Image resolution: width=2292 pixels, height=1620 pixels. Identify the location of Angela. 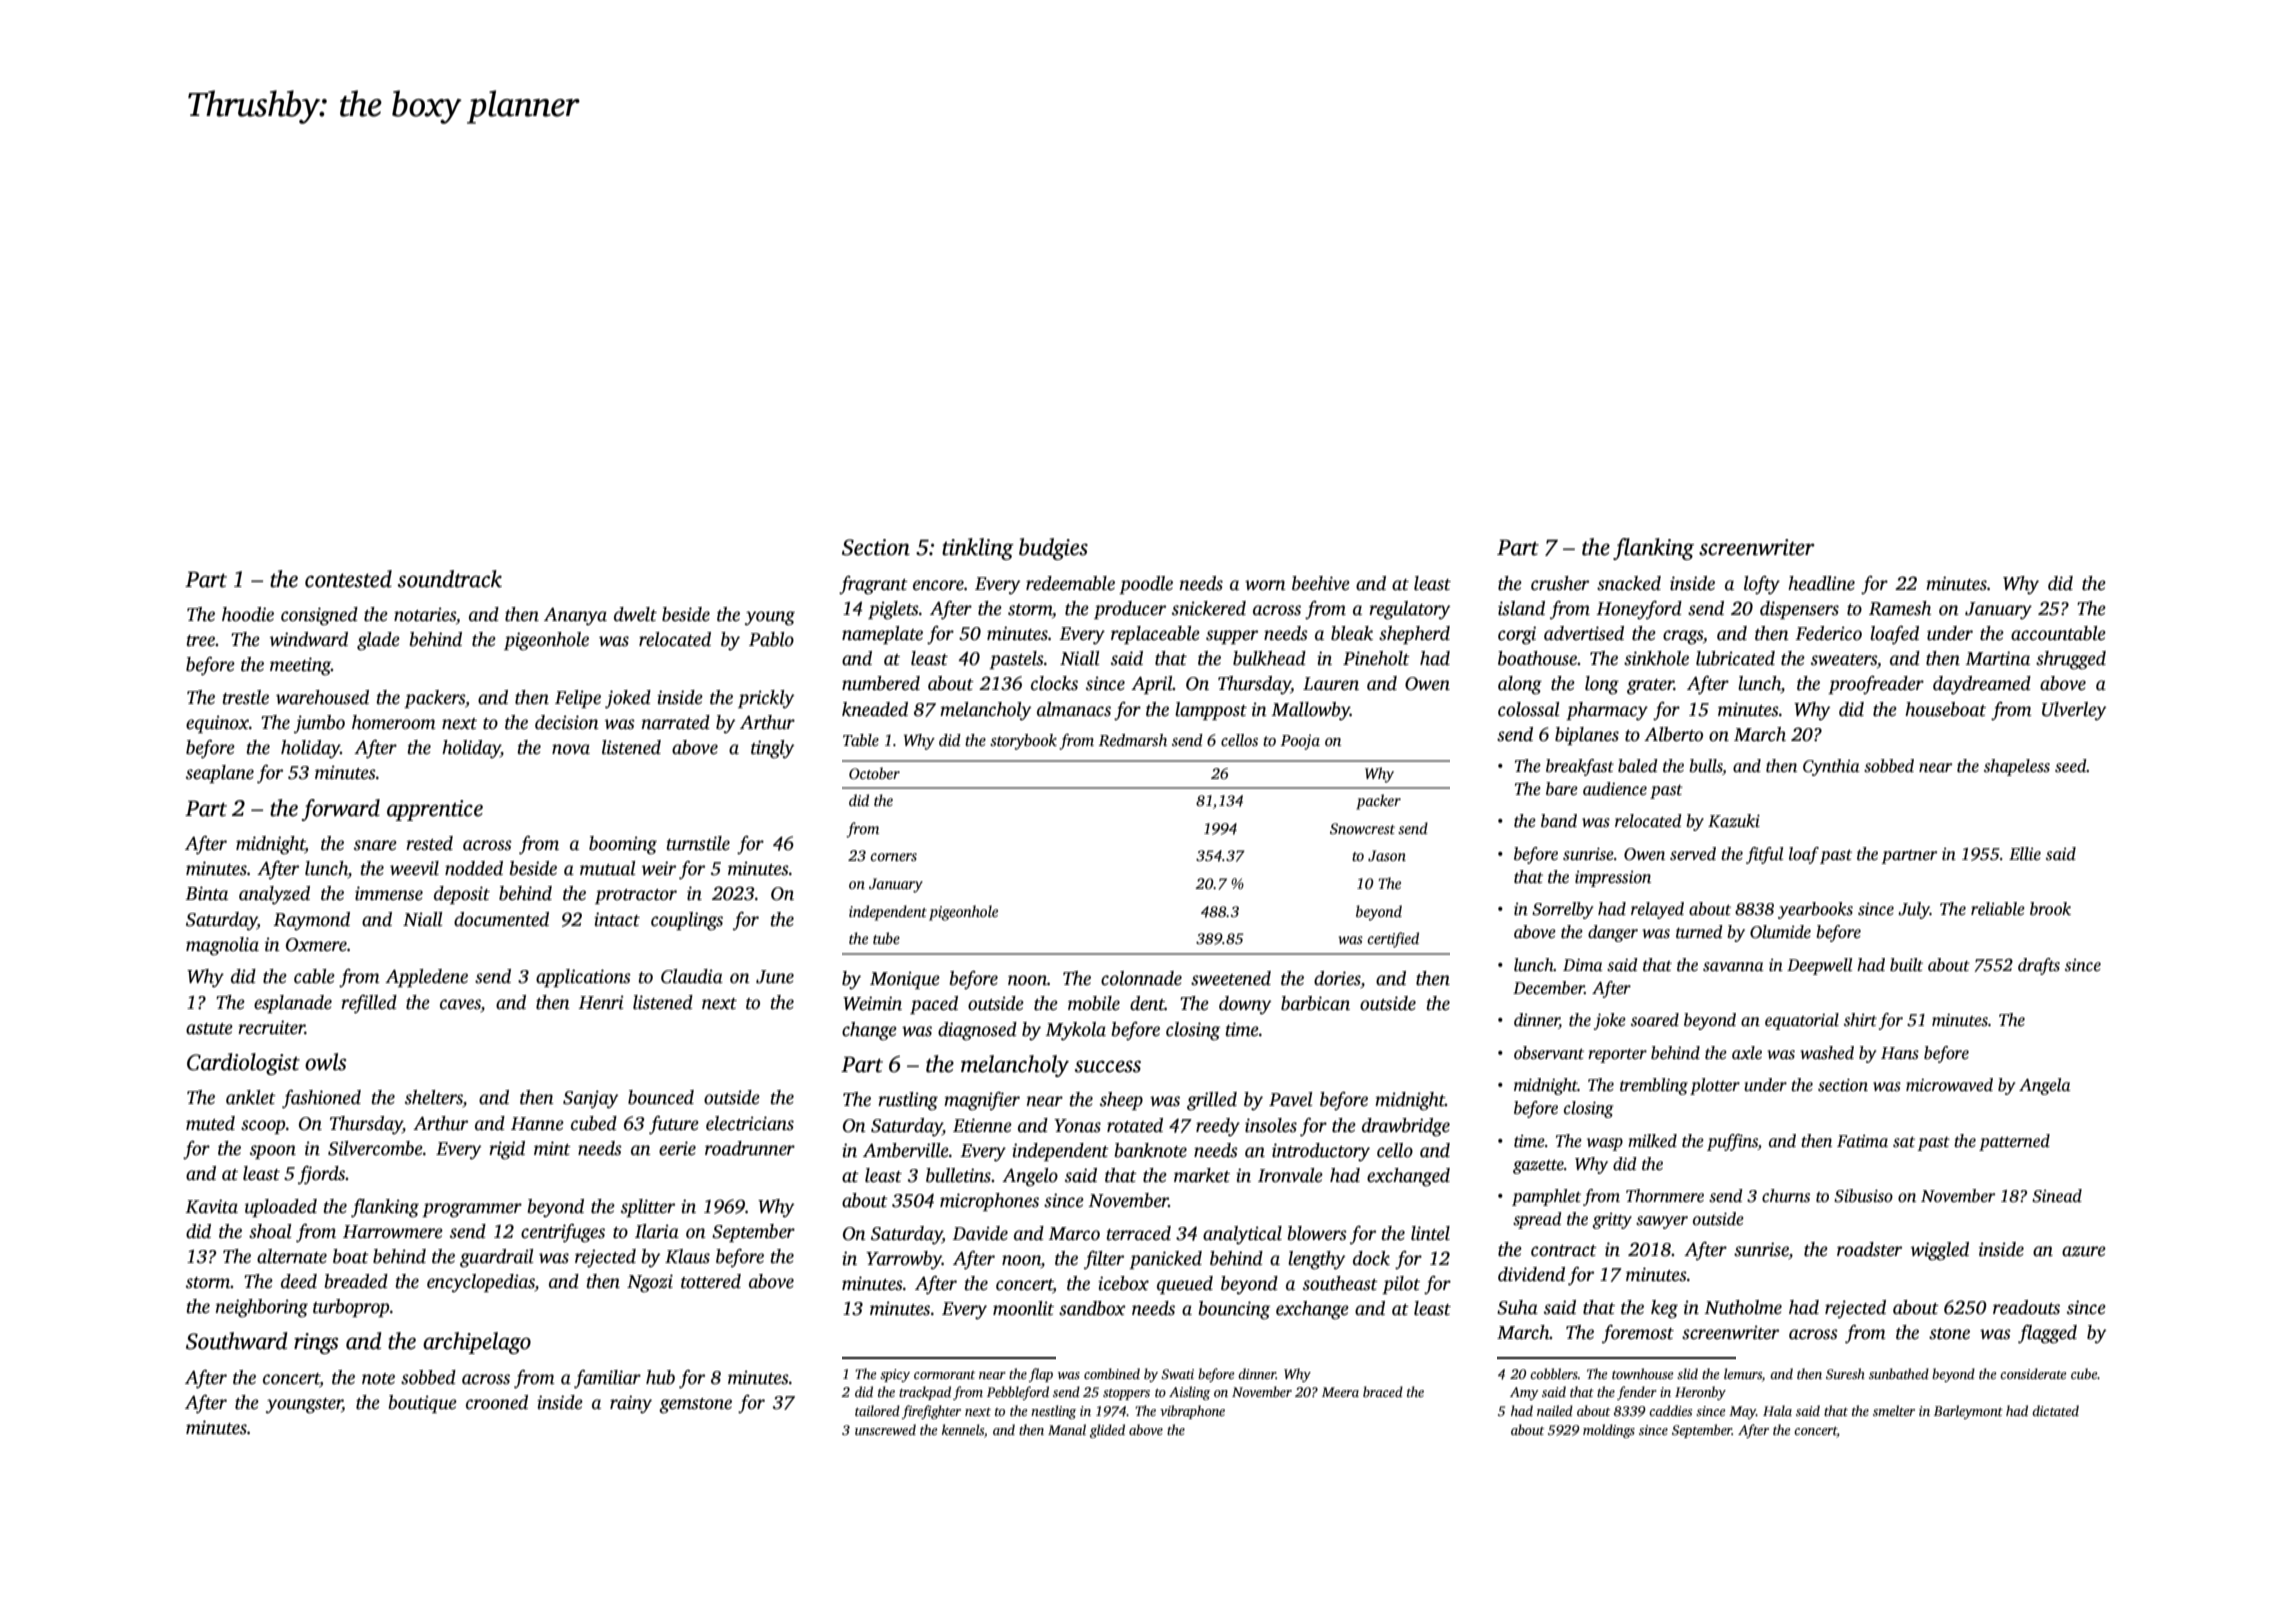
(2045, 1086).
